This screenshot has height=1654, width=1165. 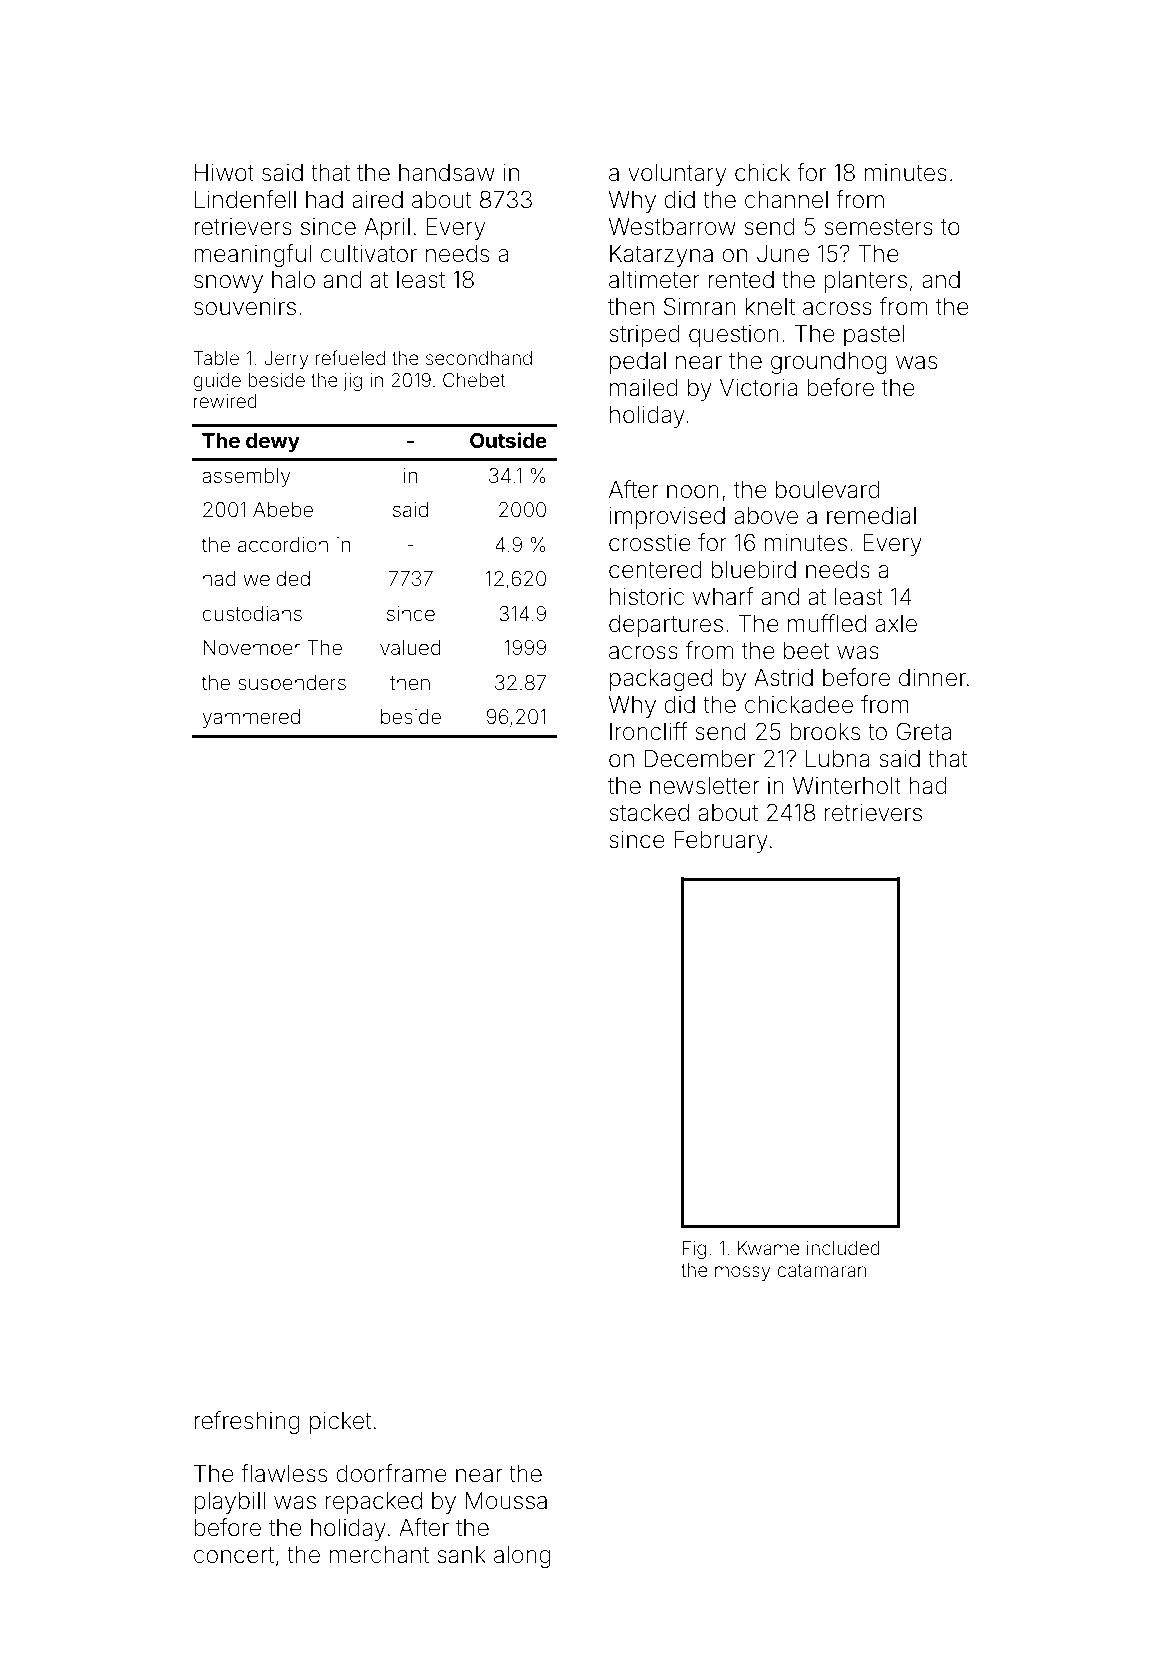 What do you see at coordinates (677, 175) in the screenshot?
I see `voluntary` at bounding box center [677, 175].
